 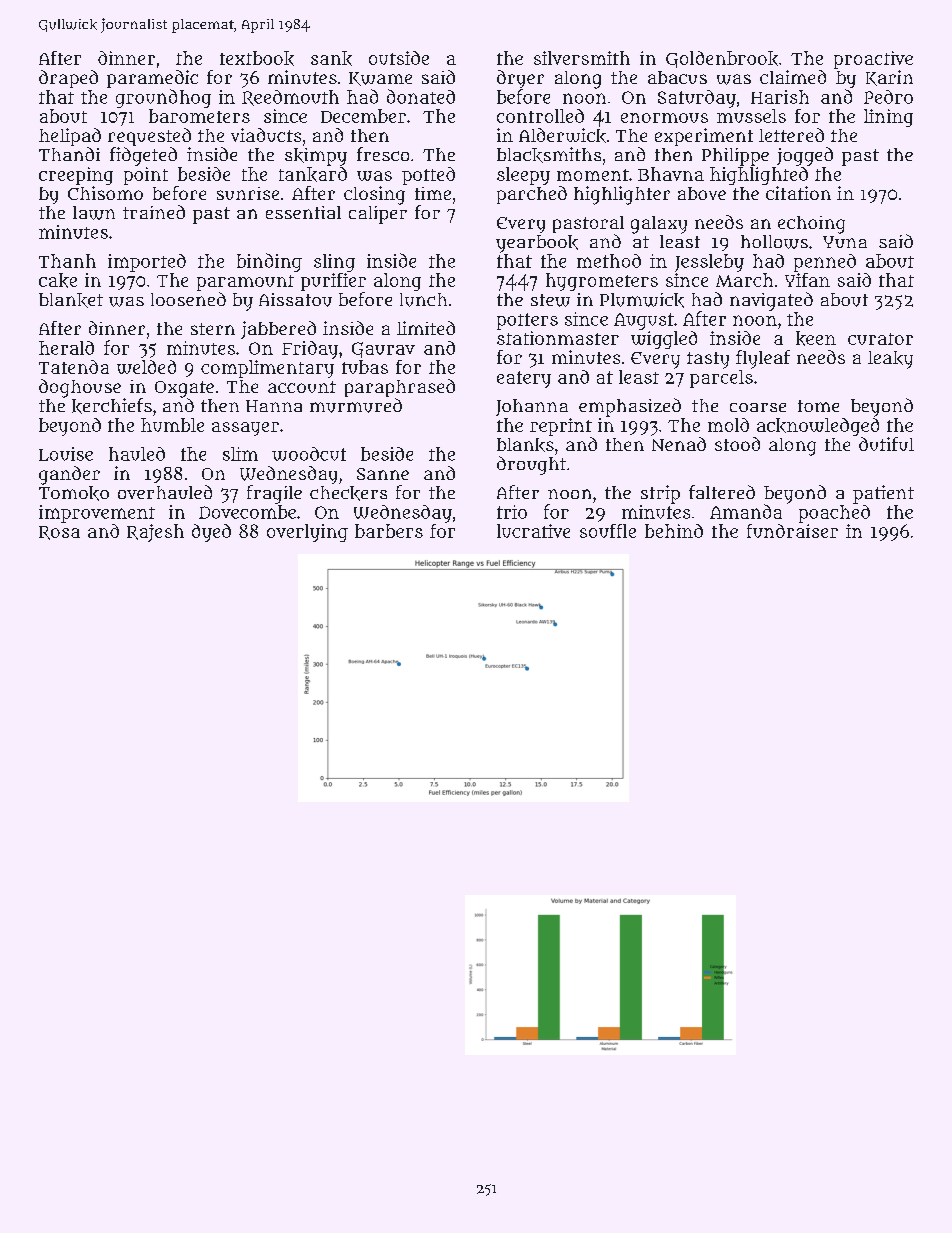 What do you see at coordinates (68, 79) in the document?
I see `draped` at bounding box center [68, 79].
